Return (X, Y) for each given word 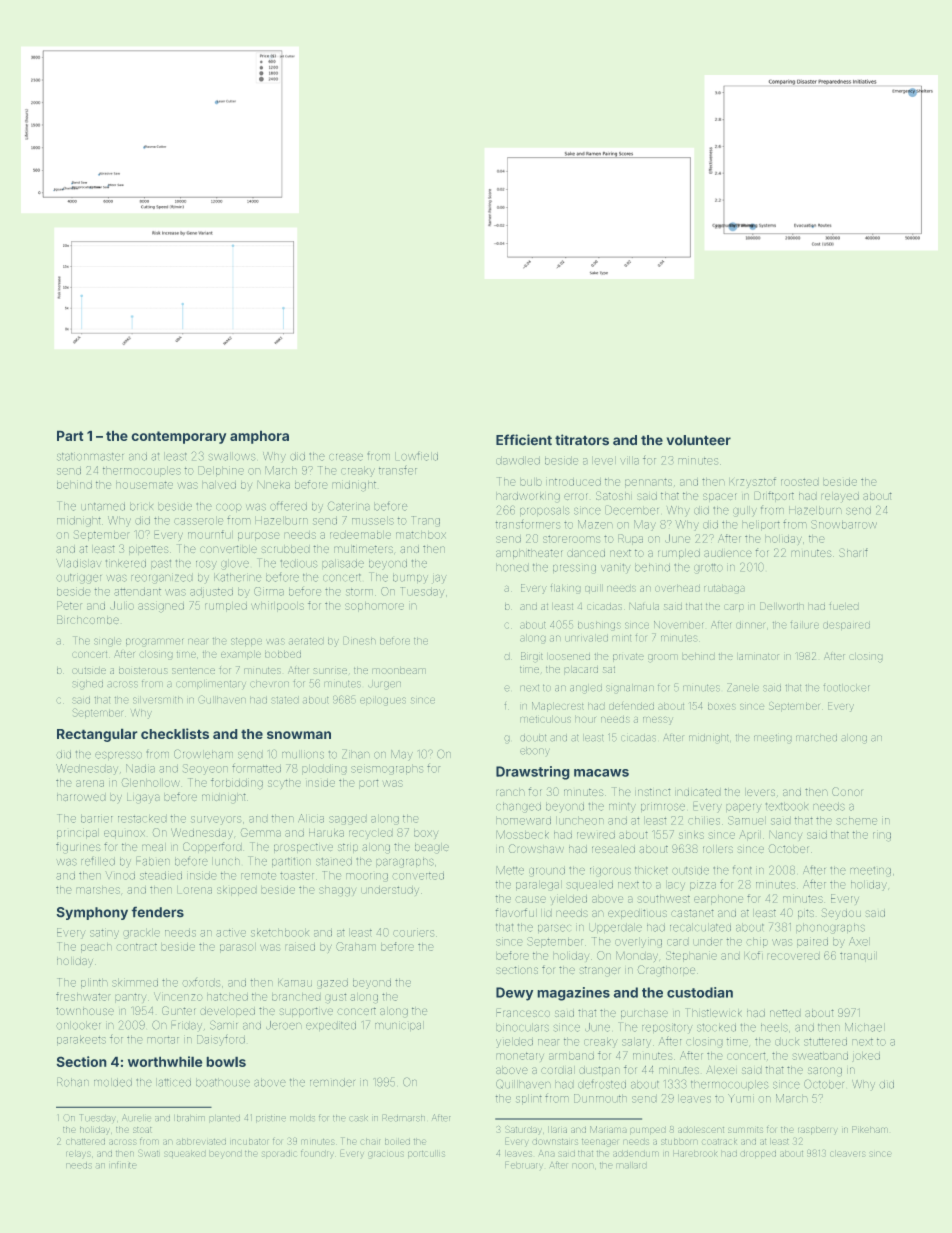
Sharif (853, 552)
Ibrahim (189, 1118)
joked (866, 1057)
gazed (332, 983)
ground (547, 871)
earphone (718, 900)
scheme (856, 820)
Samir (224, 1025)
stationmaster (90, 456)
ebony (535, 751)
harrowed (81, 797)
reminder (332, 1082)
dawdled (518, 460)
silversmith (158, 700)
